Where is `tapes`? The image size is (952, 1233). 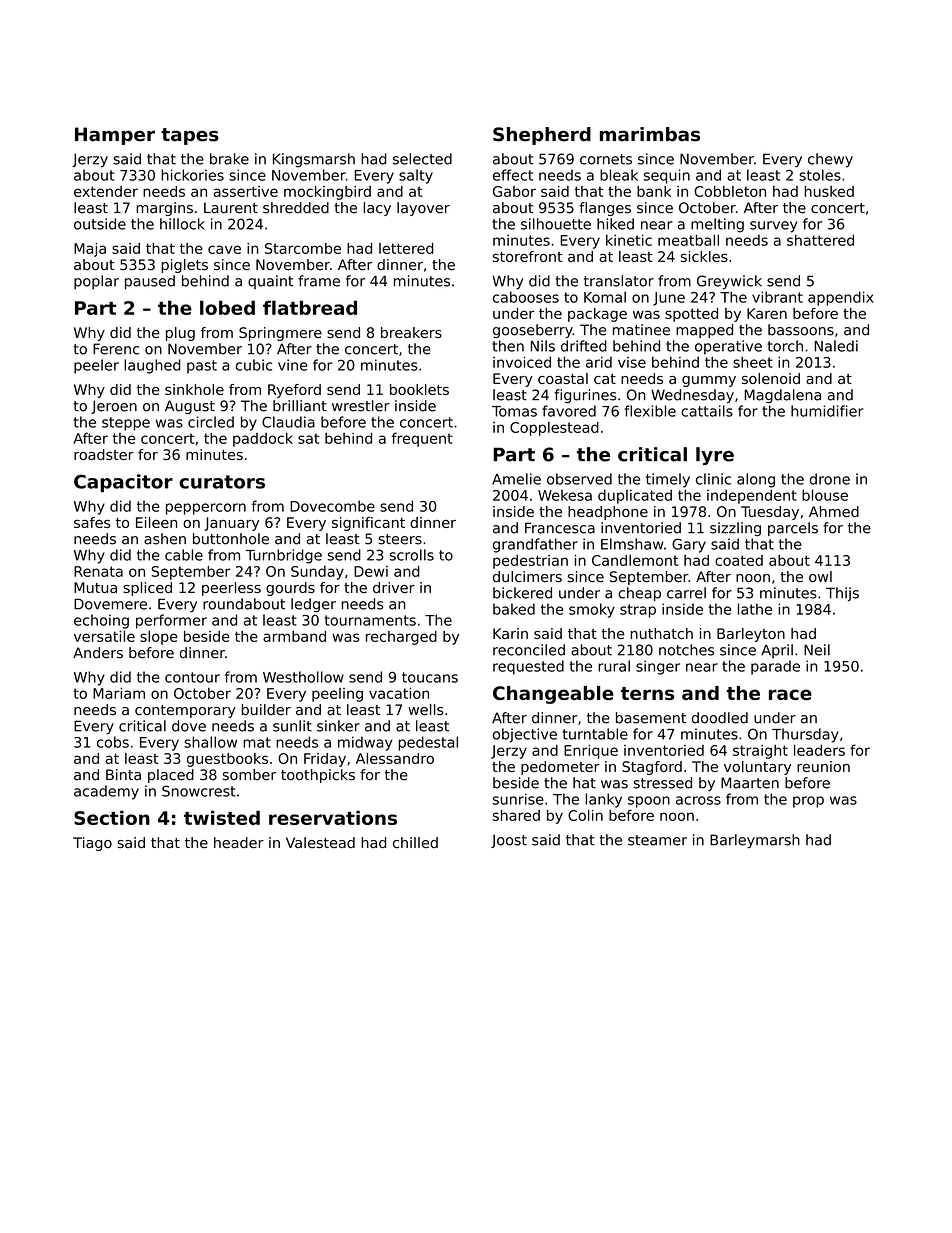
tapes is located at coordinates (190, 136).
